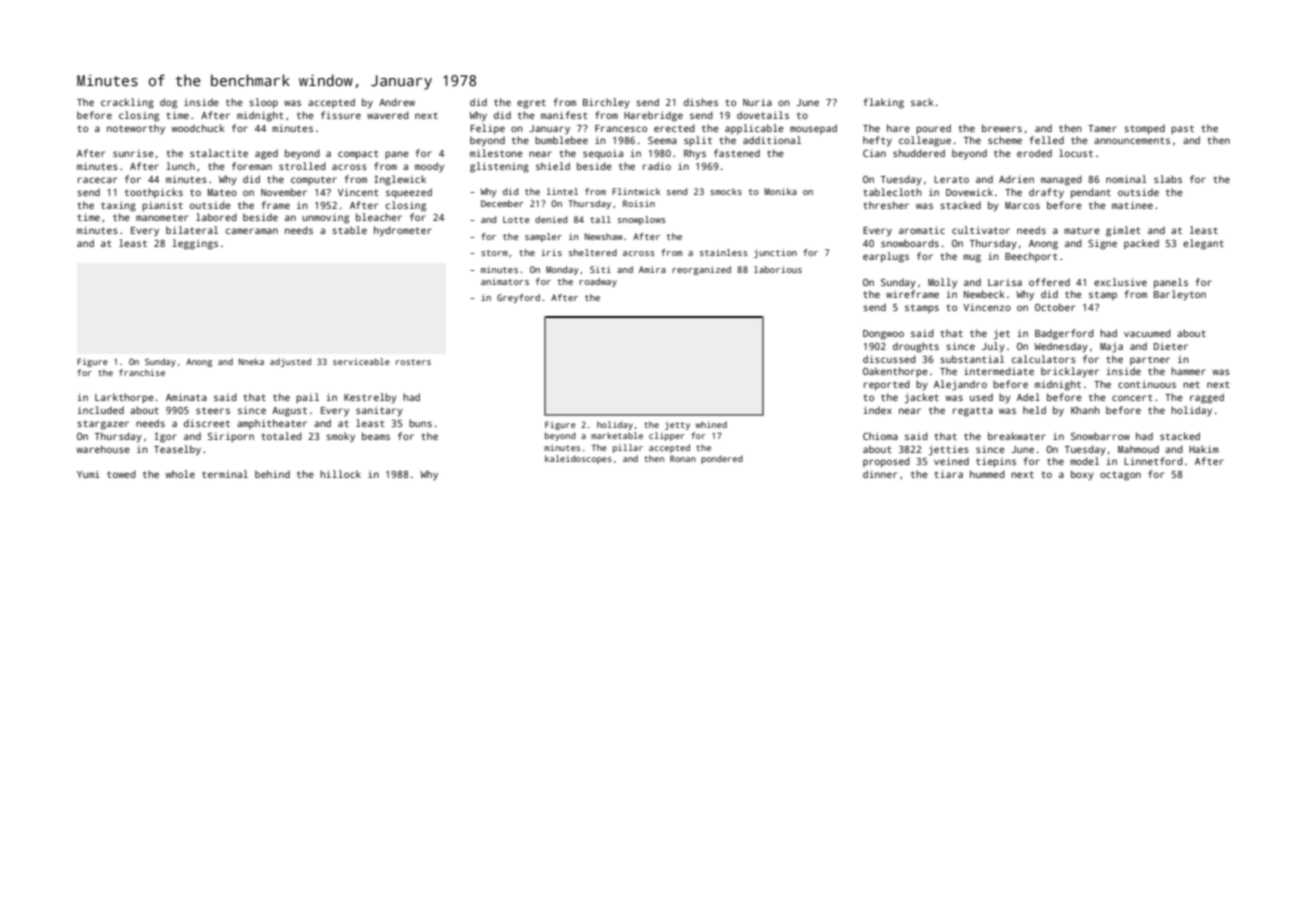 The image size is (1308, 924). Describe the element at coordinates (1085, 410) in the page. I see `Khanh` at that location.
